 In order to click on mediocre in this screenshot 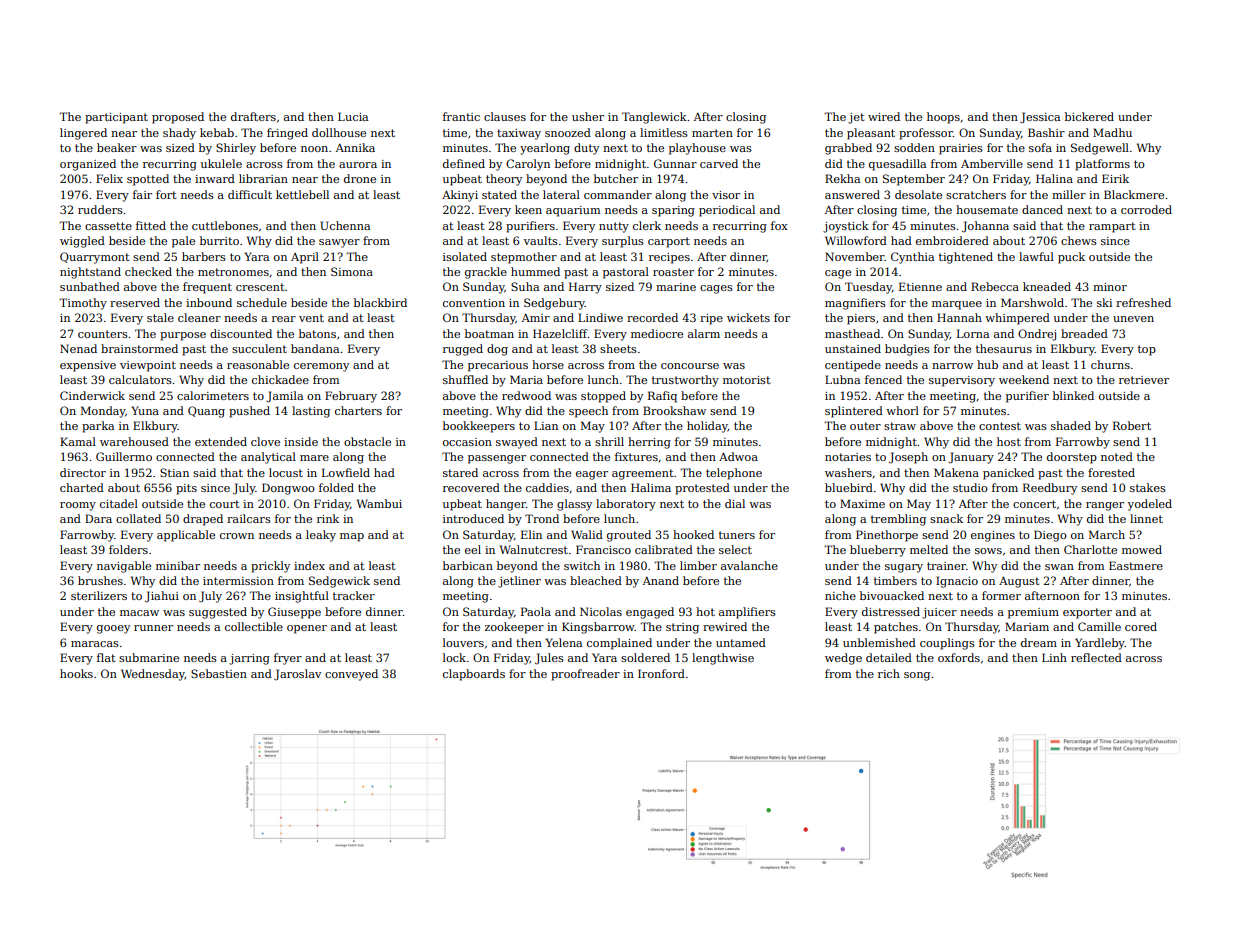, I will do `click(657, 333)`.
